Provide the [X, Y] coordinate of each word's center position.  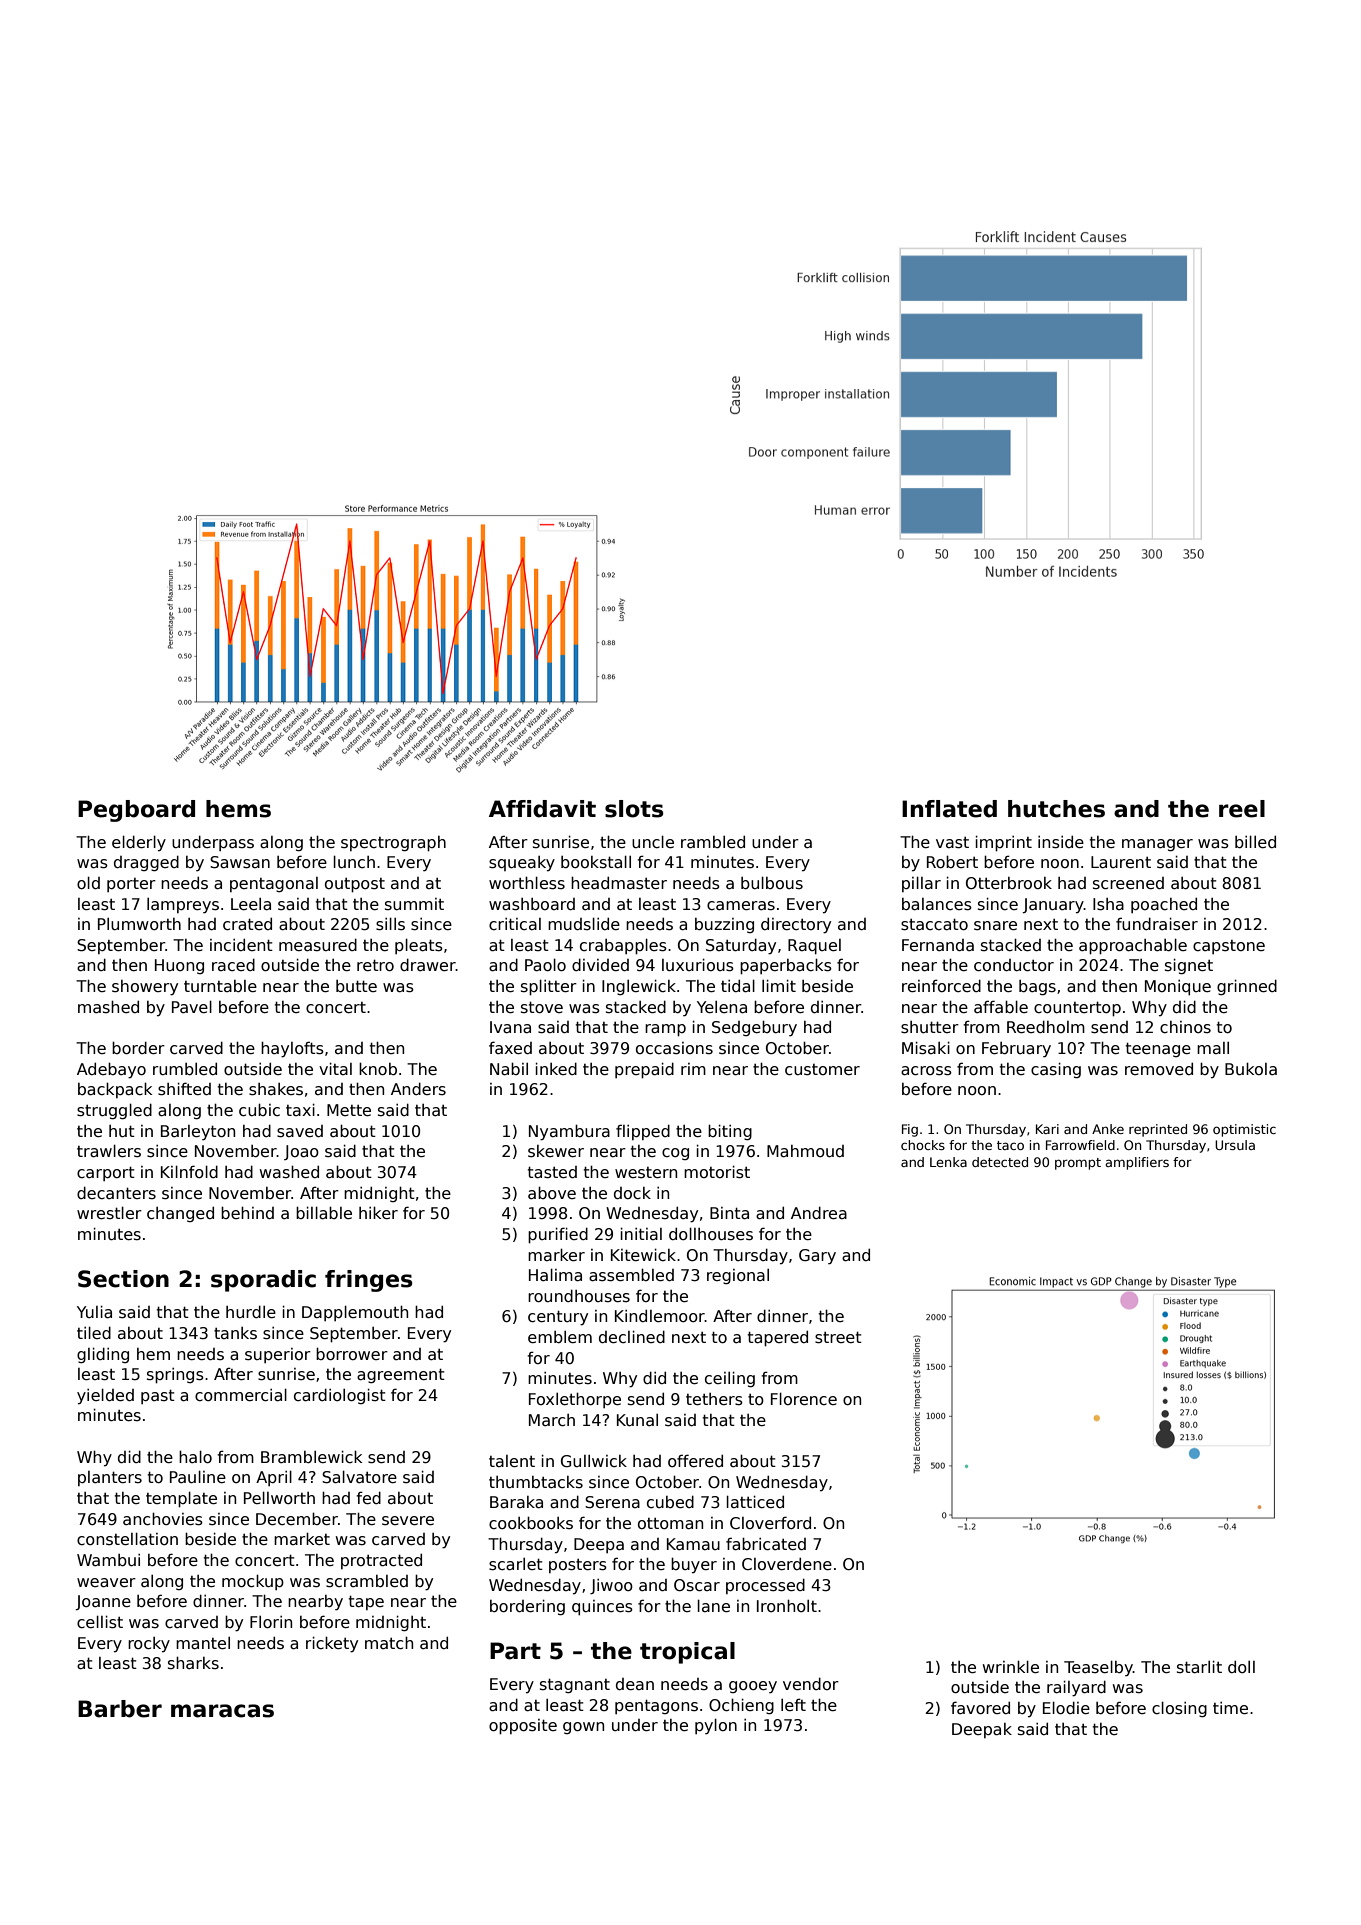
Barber [120, 1709]
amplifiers [1137, 1163]
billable [324, 1213]
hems [238, 809]
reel [1242, 809]
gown [583, 1728]
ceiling [730, 1379]
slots [634, 809]
